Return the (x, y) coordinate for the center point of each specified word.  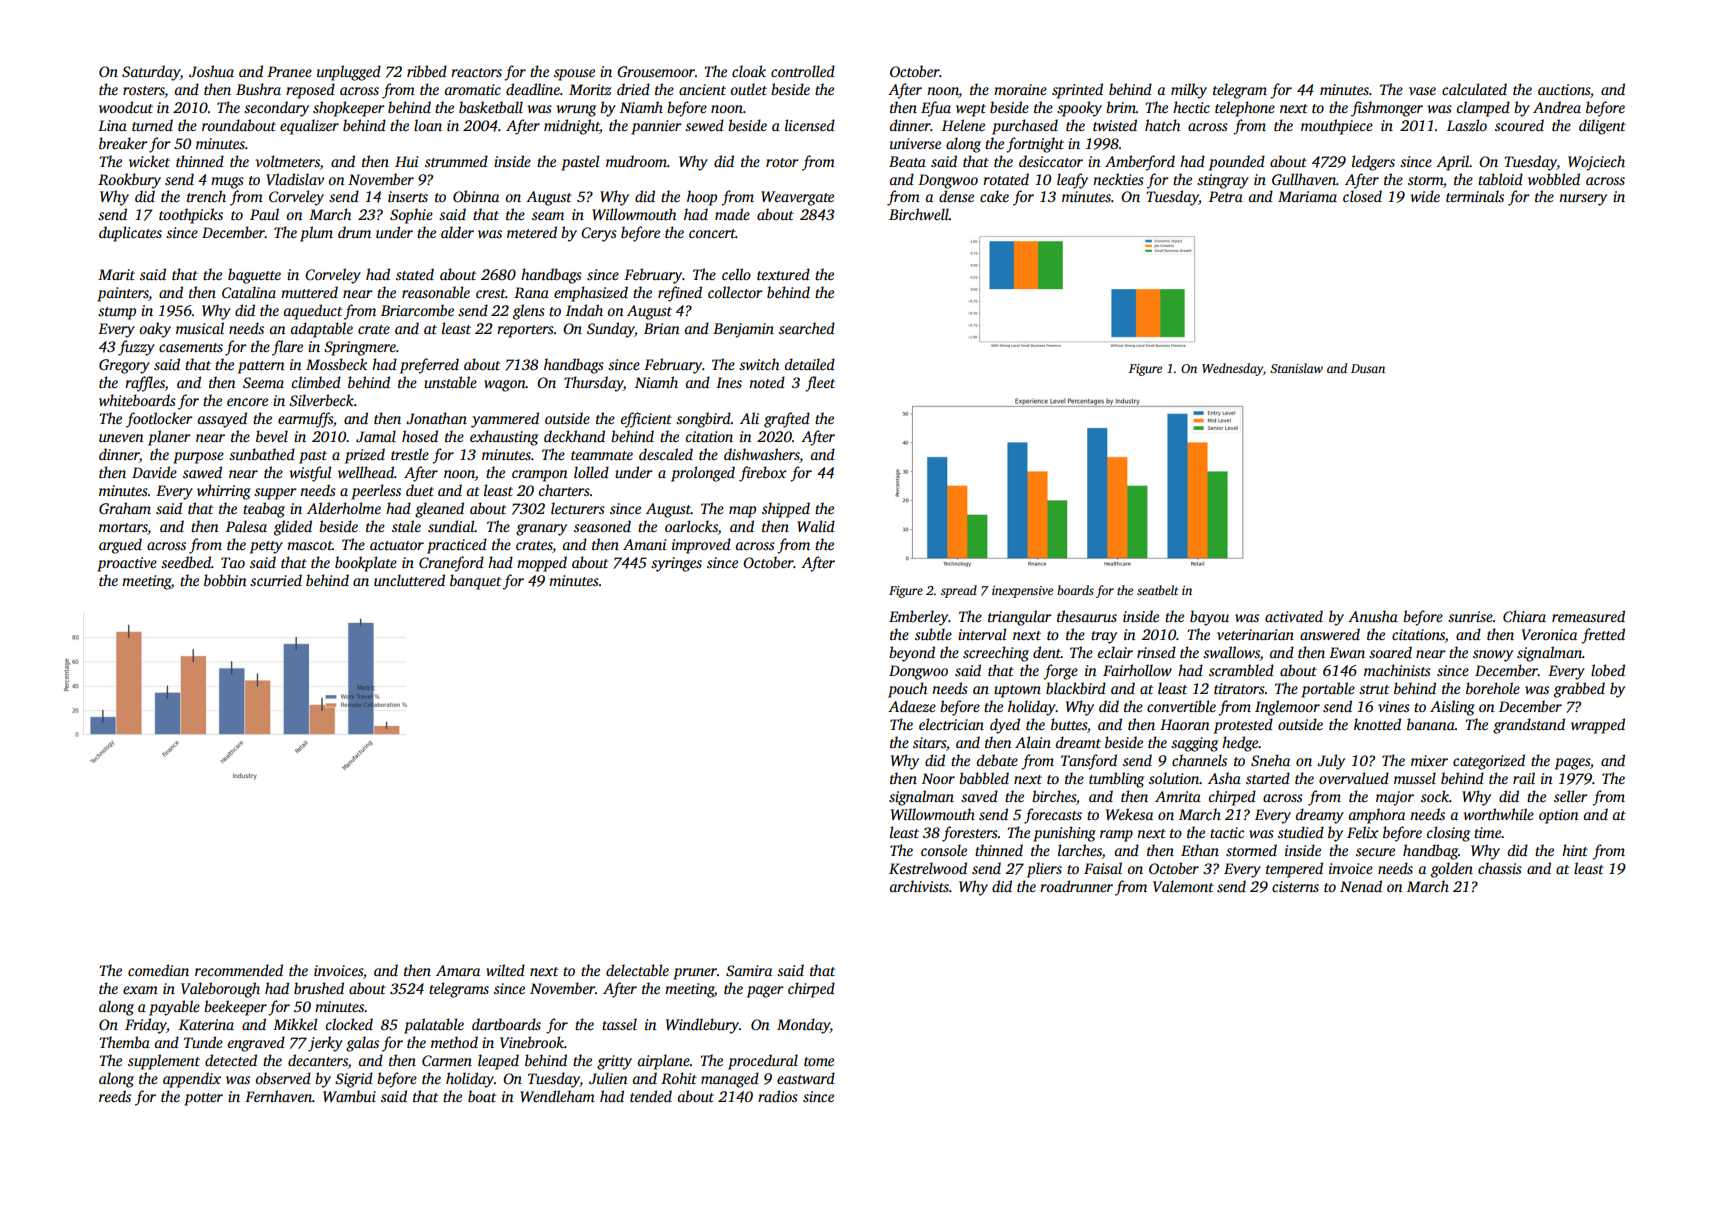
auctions (1564, 89)
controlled (803, 71)
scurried (276, 580)
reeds (115, 1096)
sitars (929, 742)
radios (778, 1096)
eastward (806, 1078)
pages (1572, 764)
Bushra (258, 89)
